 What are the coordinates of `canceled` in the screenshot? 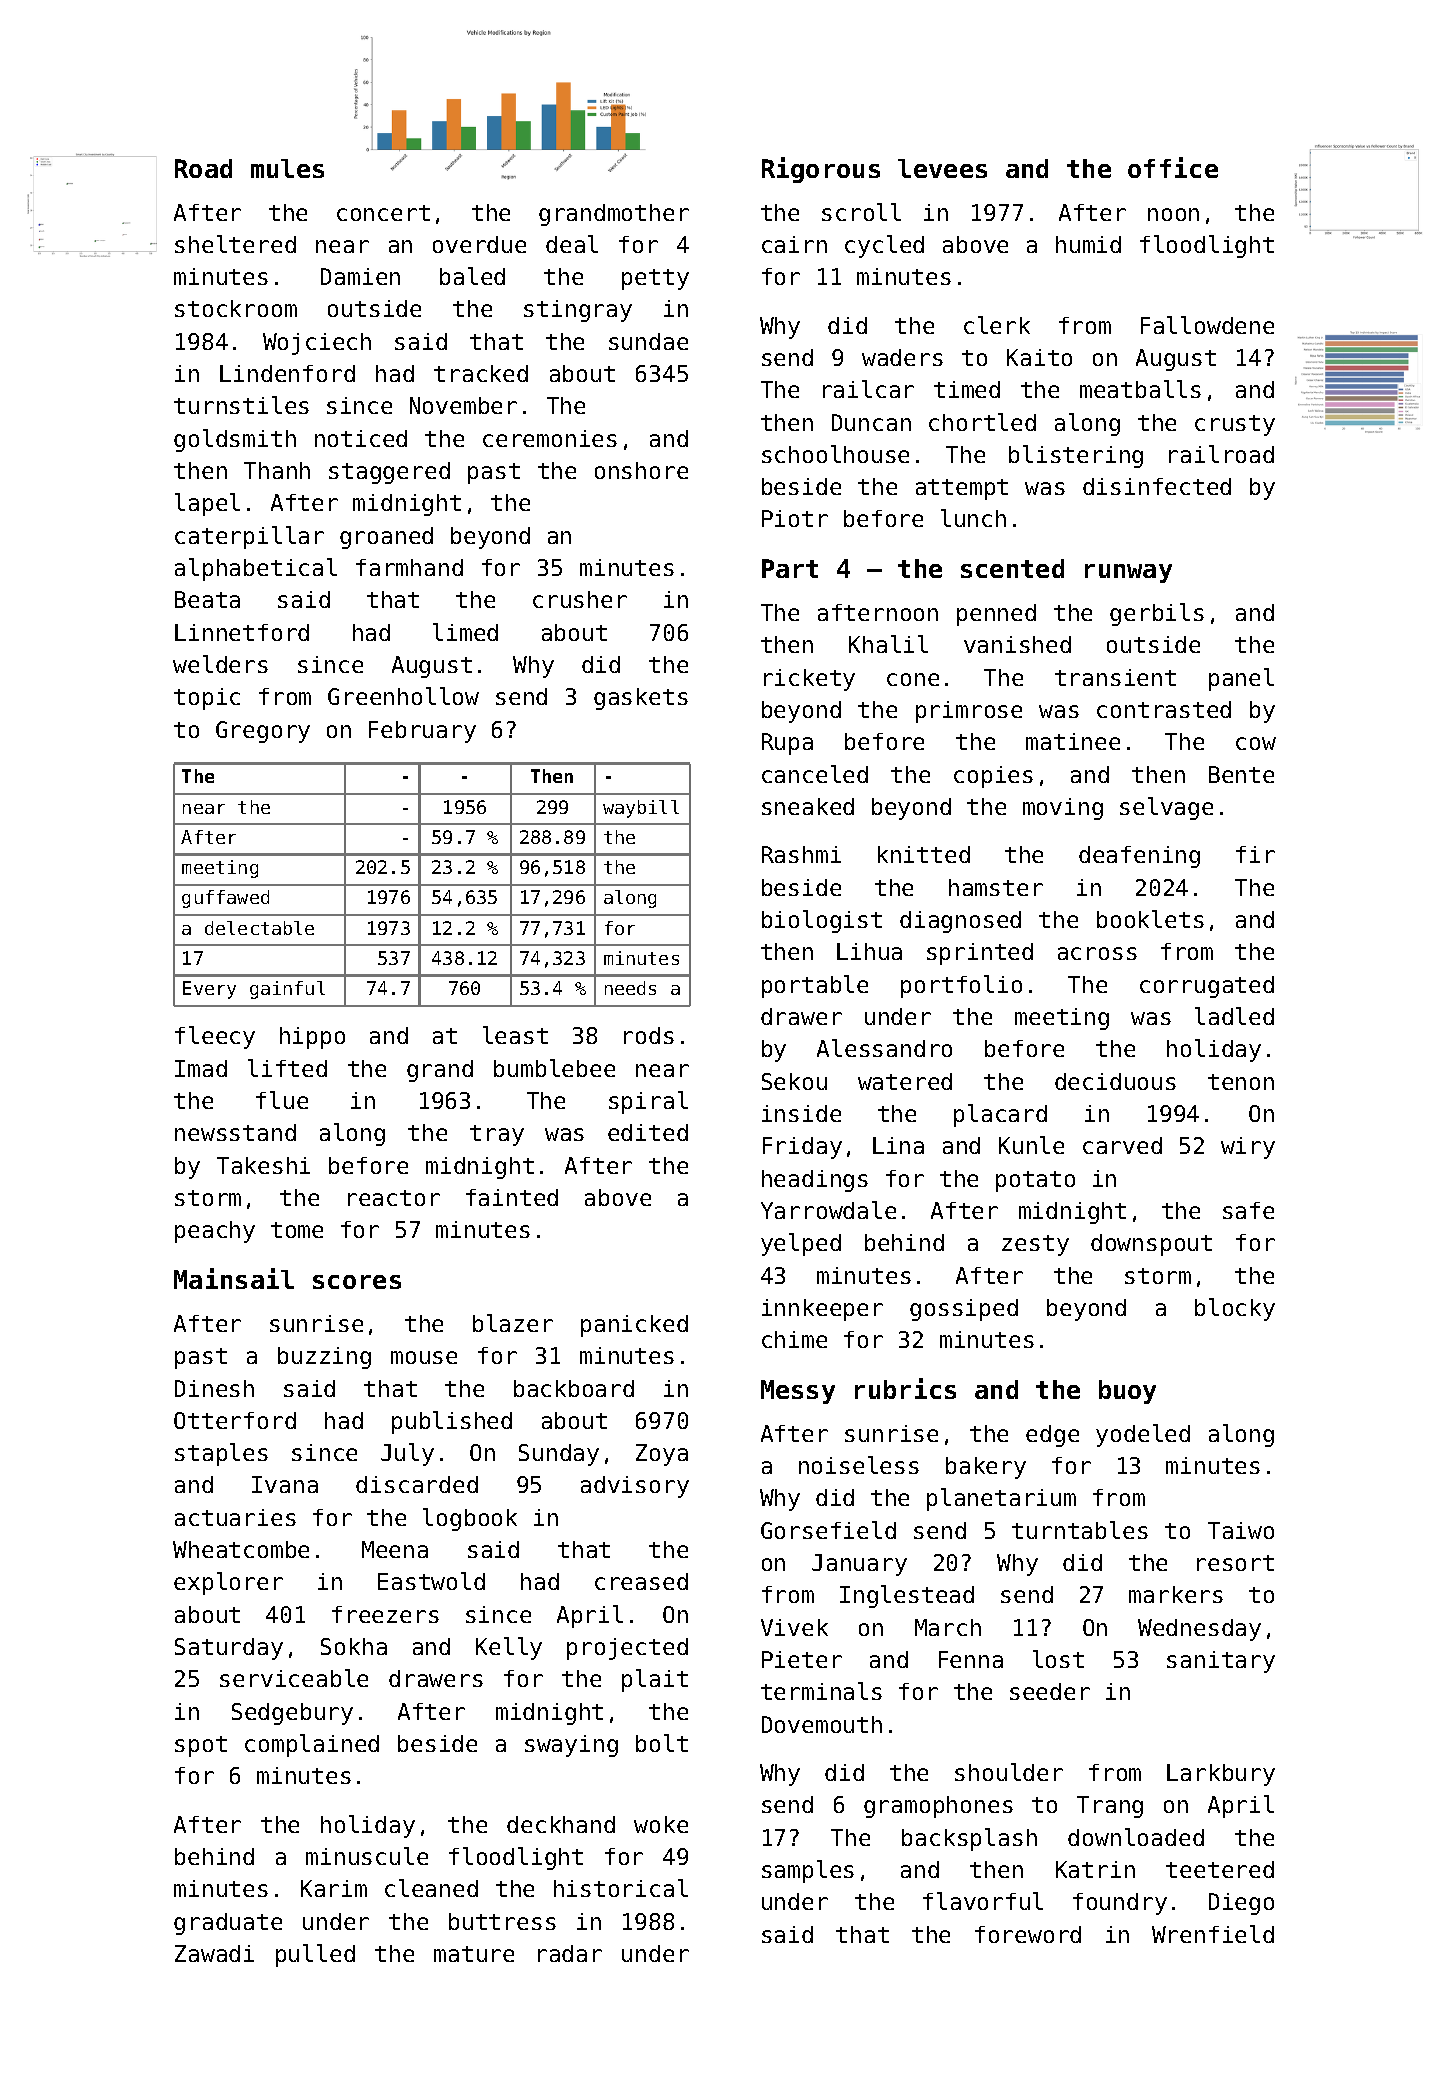 It's located at (815, 774).
